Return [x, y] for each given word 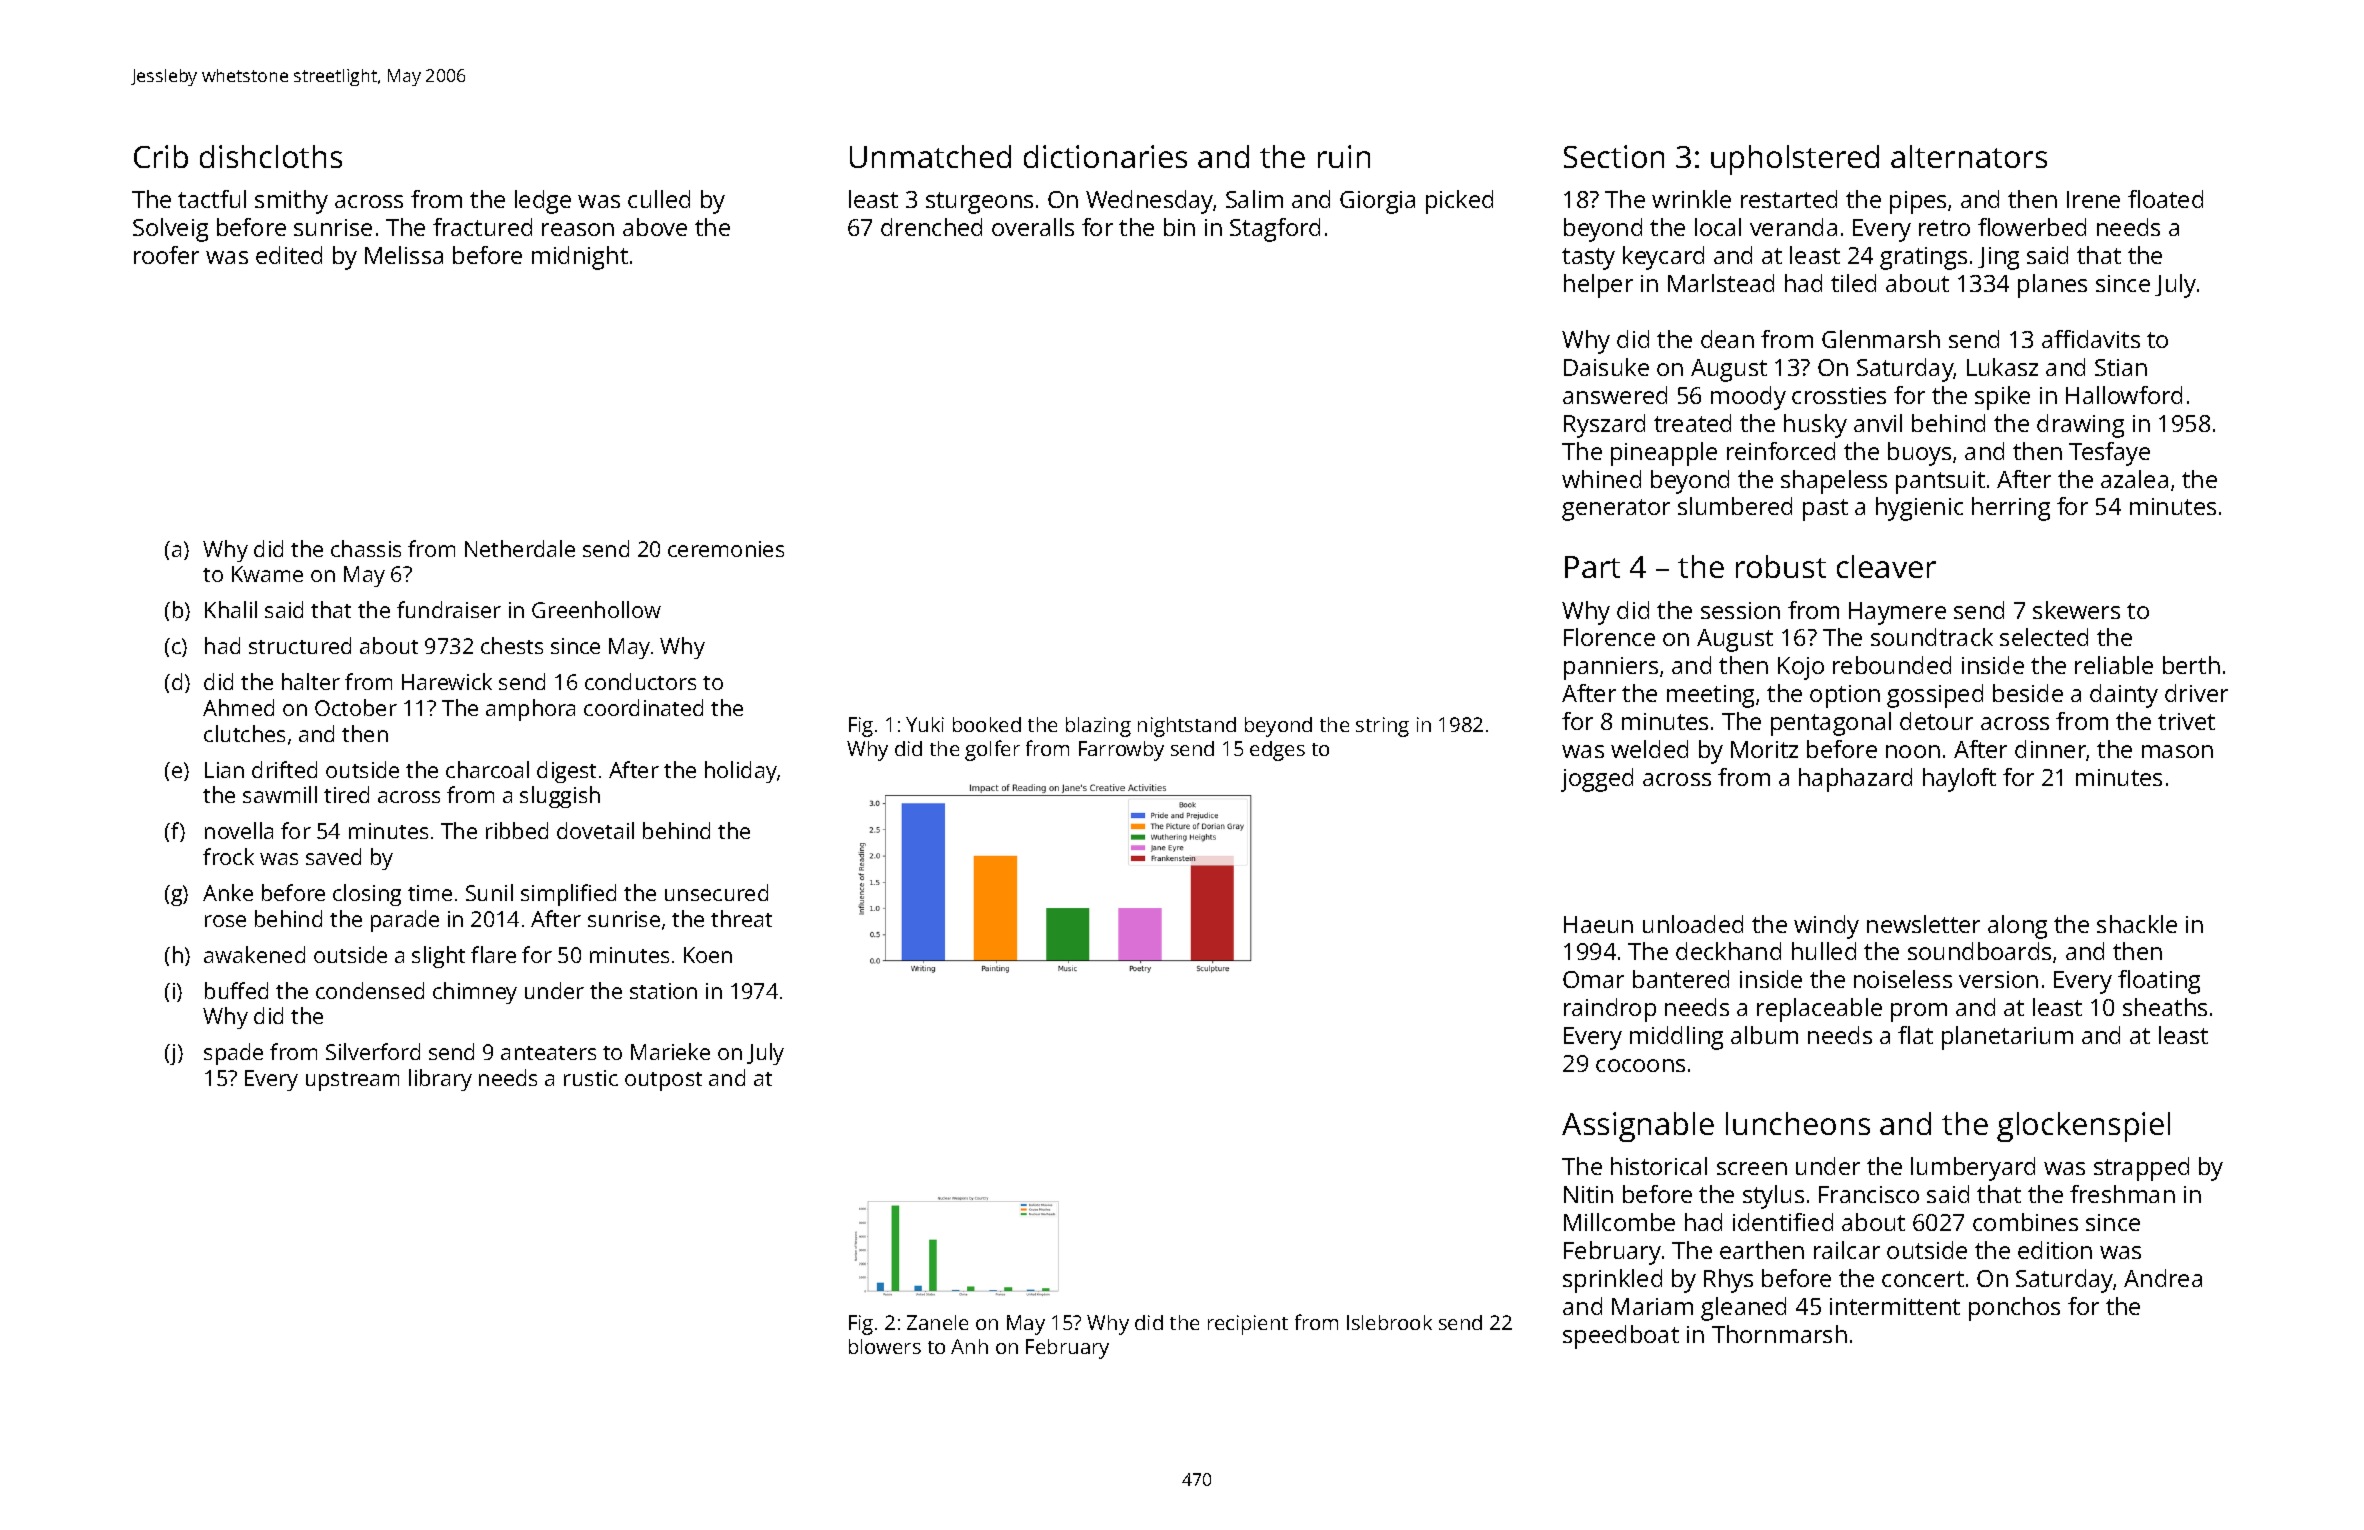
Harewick [447, 681]
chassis [366, 548]
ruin [1344, 156]
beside [2028, 693]
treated [1692, 423]
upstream [352, 1081]
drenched [931, 227]
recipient [1248, 1325]
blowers [885, 1346]
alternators [1969, 156]
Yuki [925, 724]
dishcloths [271, 156]
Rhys [1728, 1281]
